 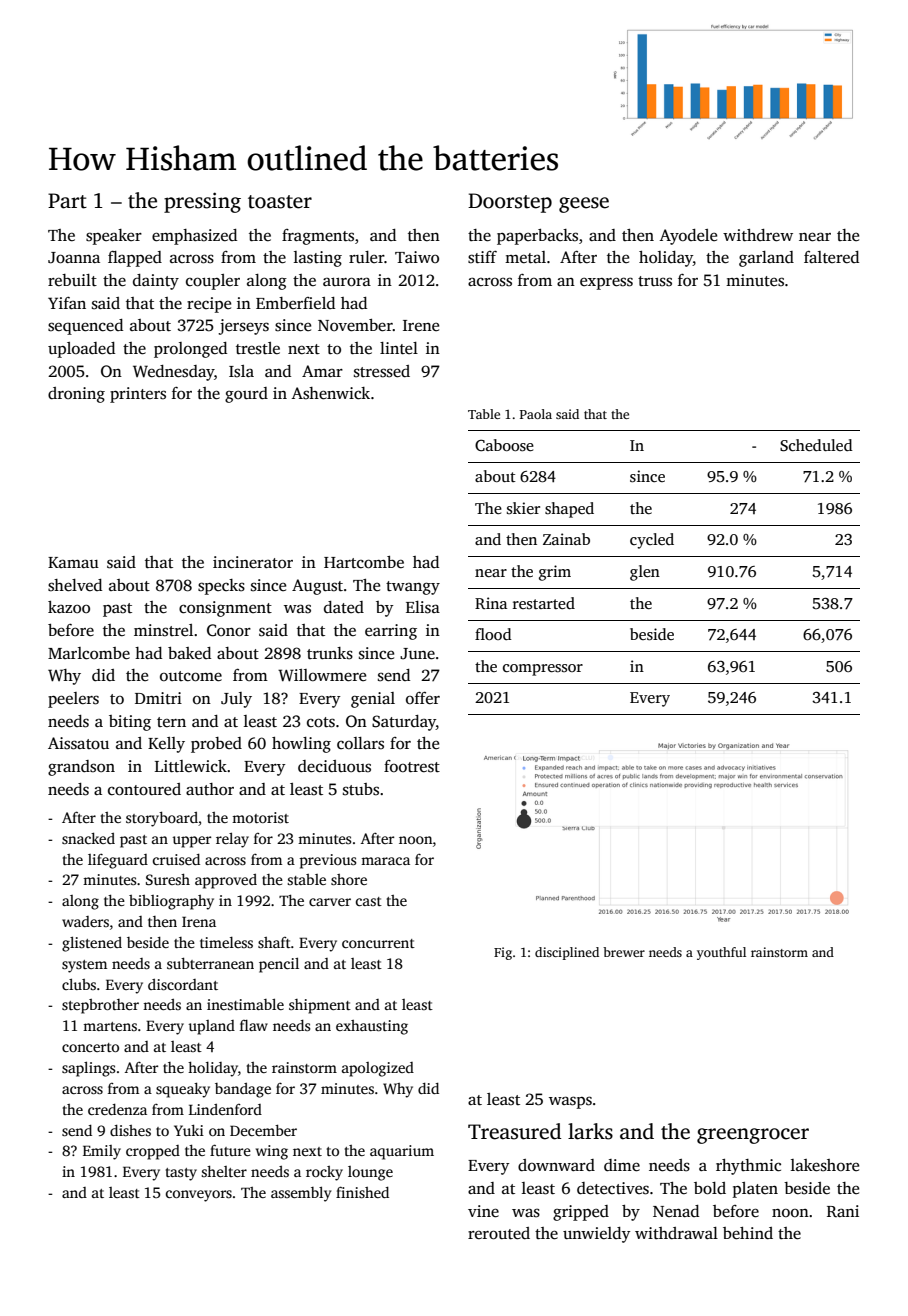 I want to click on Part, so click(x=67, y=201).
